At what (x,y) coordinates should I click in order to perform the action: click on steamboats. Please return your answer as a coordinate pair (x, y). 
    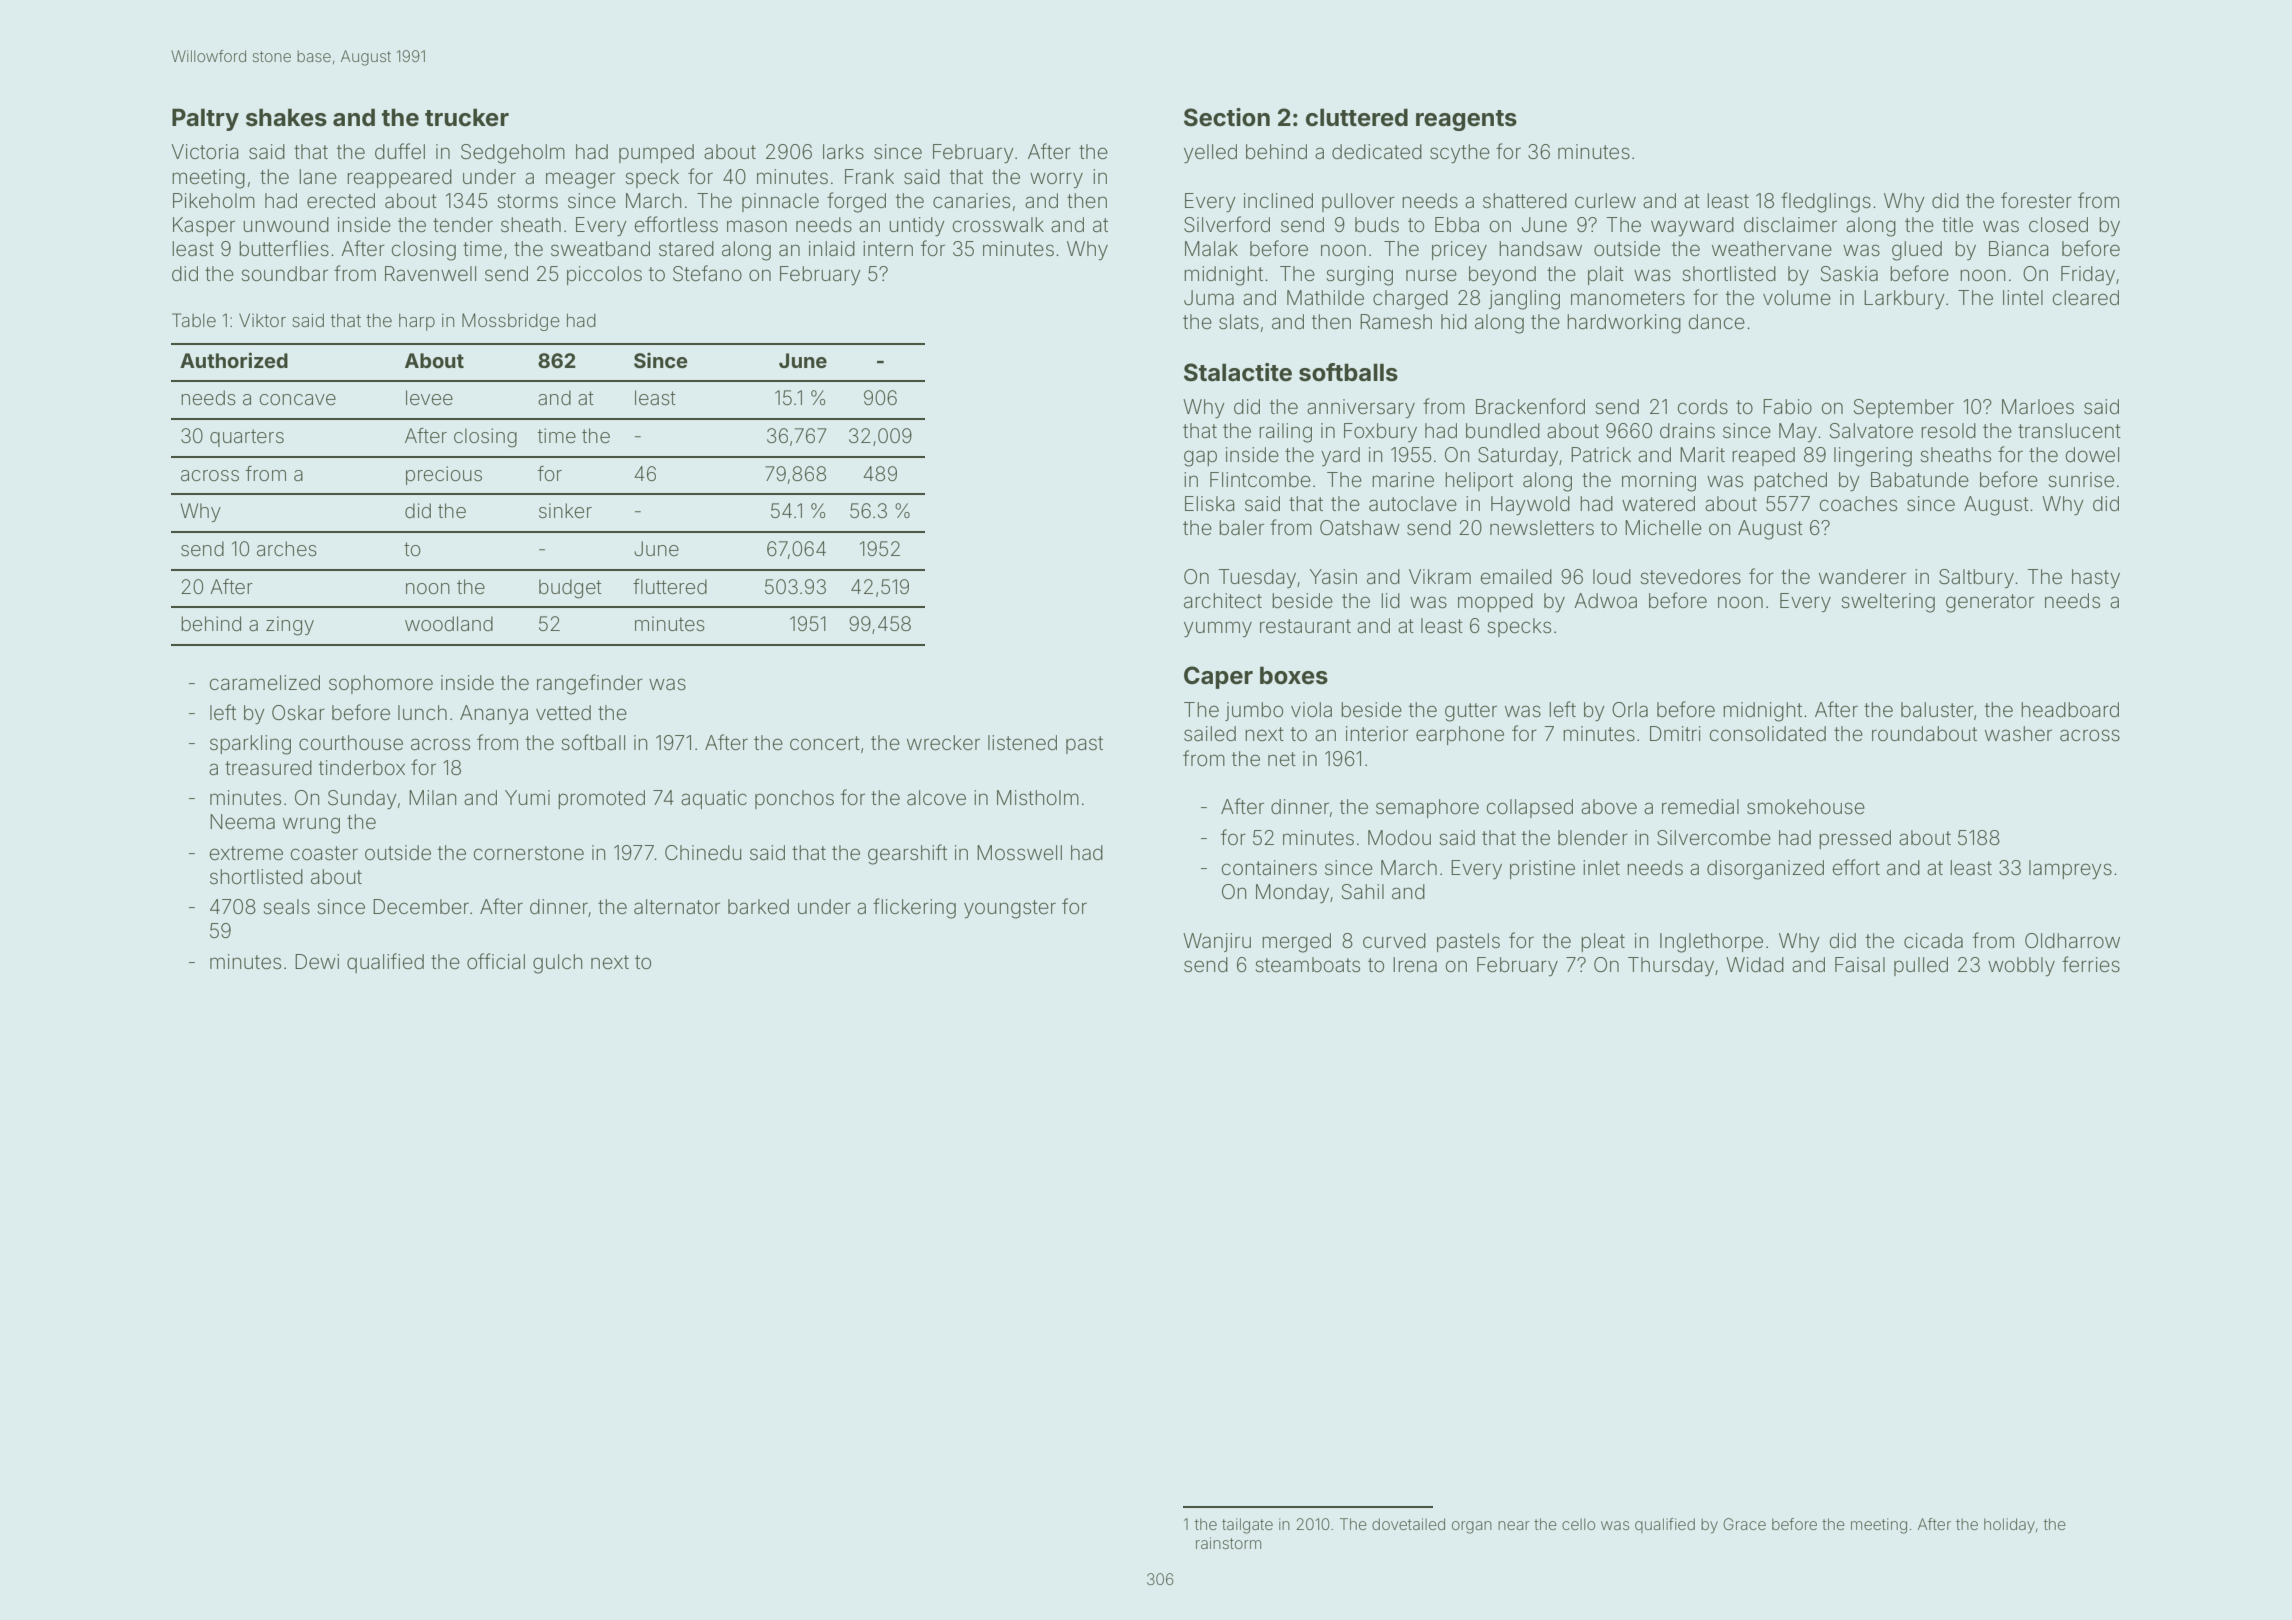
    Looking at the image, I should click on (1307, 964).
